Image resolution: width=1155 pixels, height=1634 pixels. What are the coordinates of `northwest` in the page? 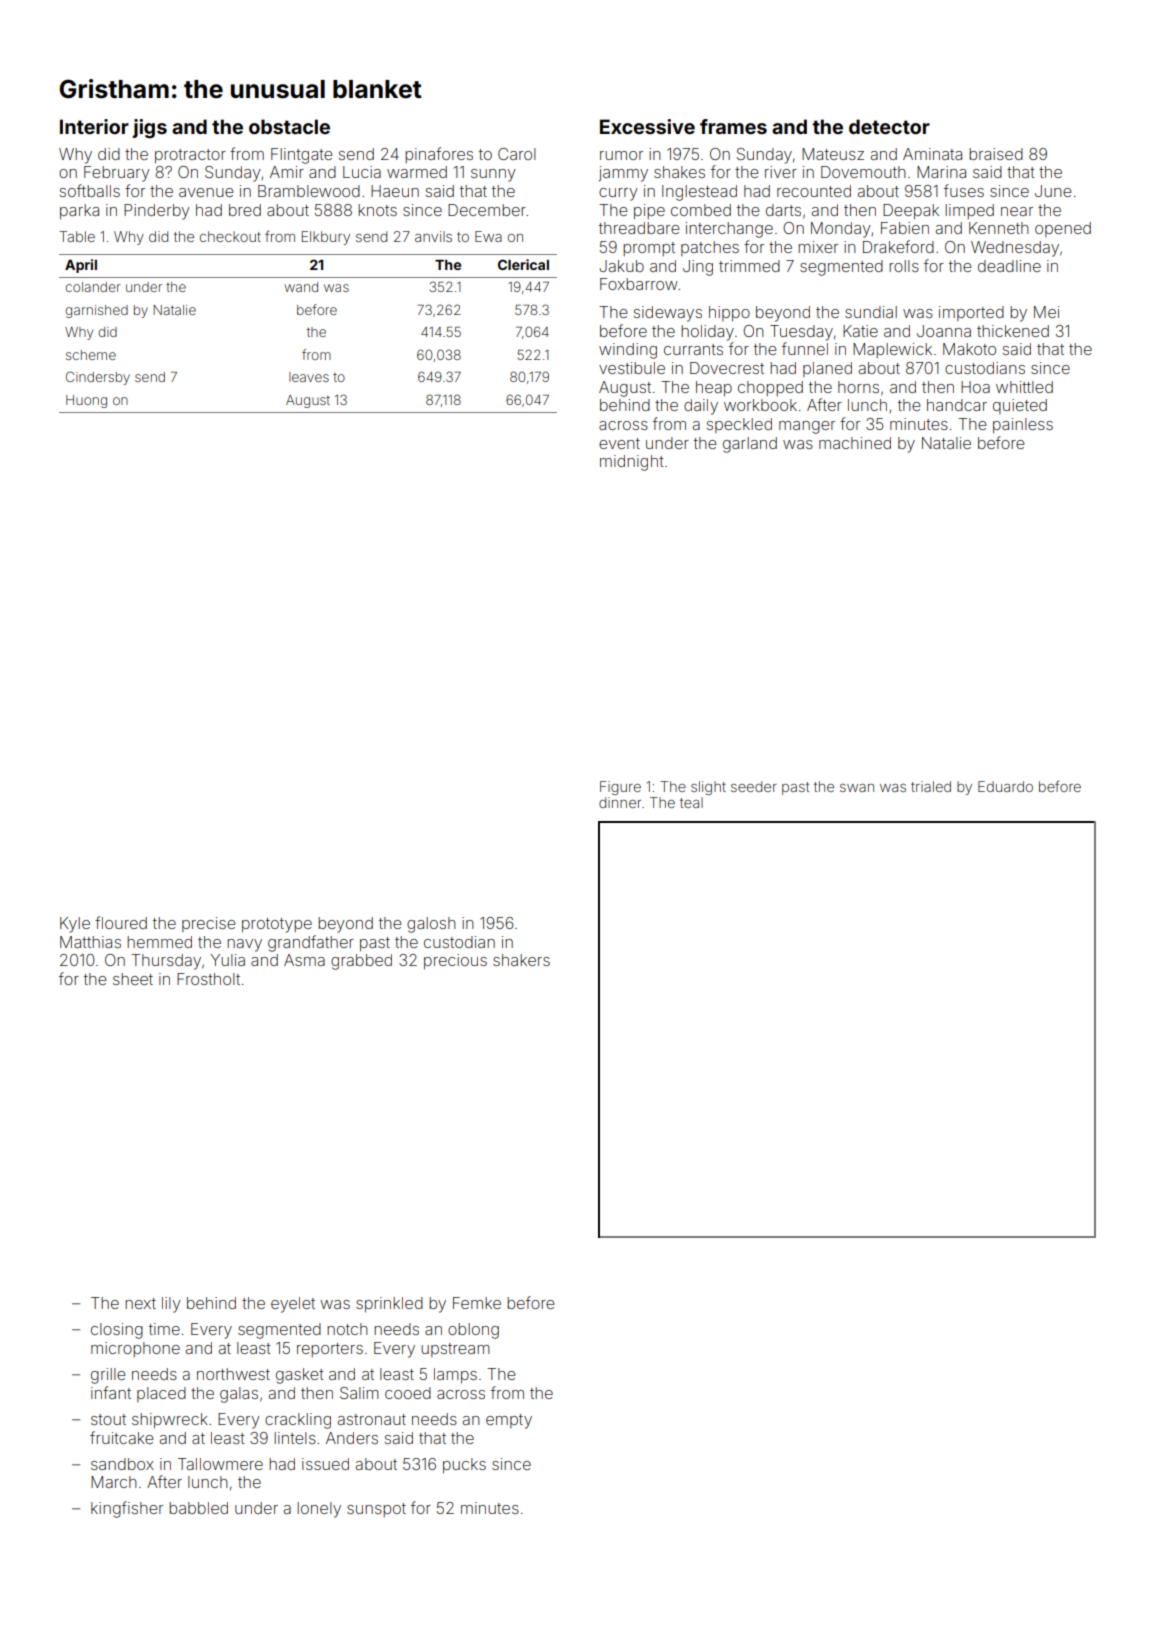 It's located at (233, 1374).
